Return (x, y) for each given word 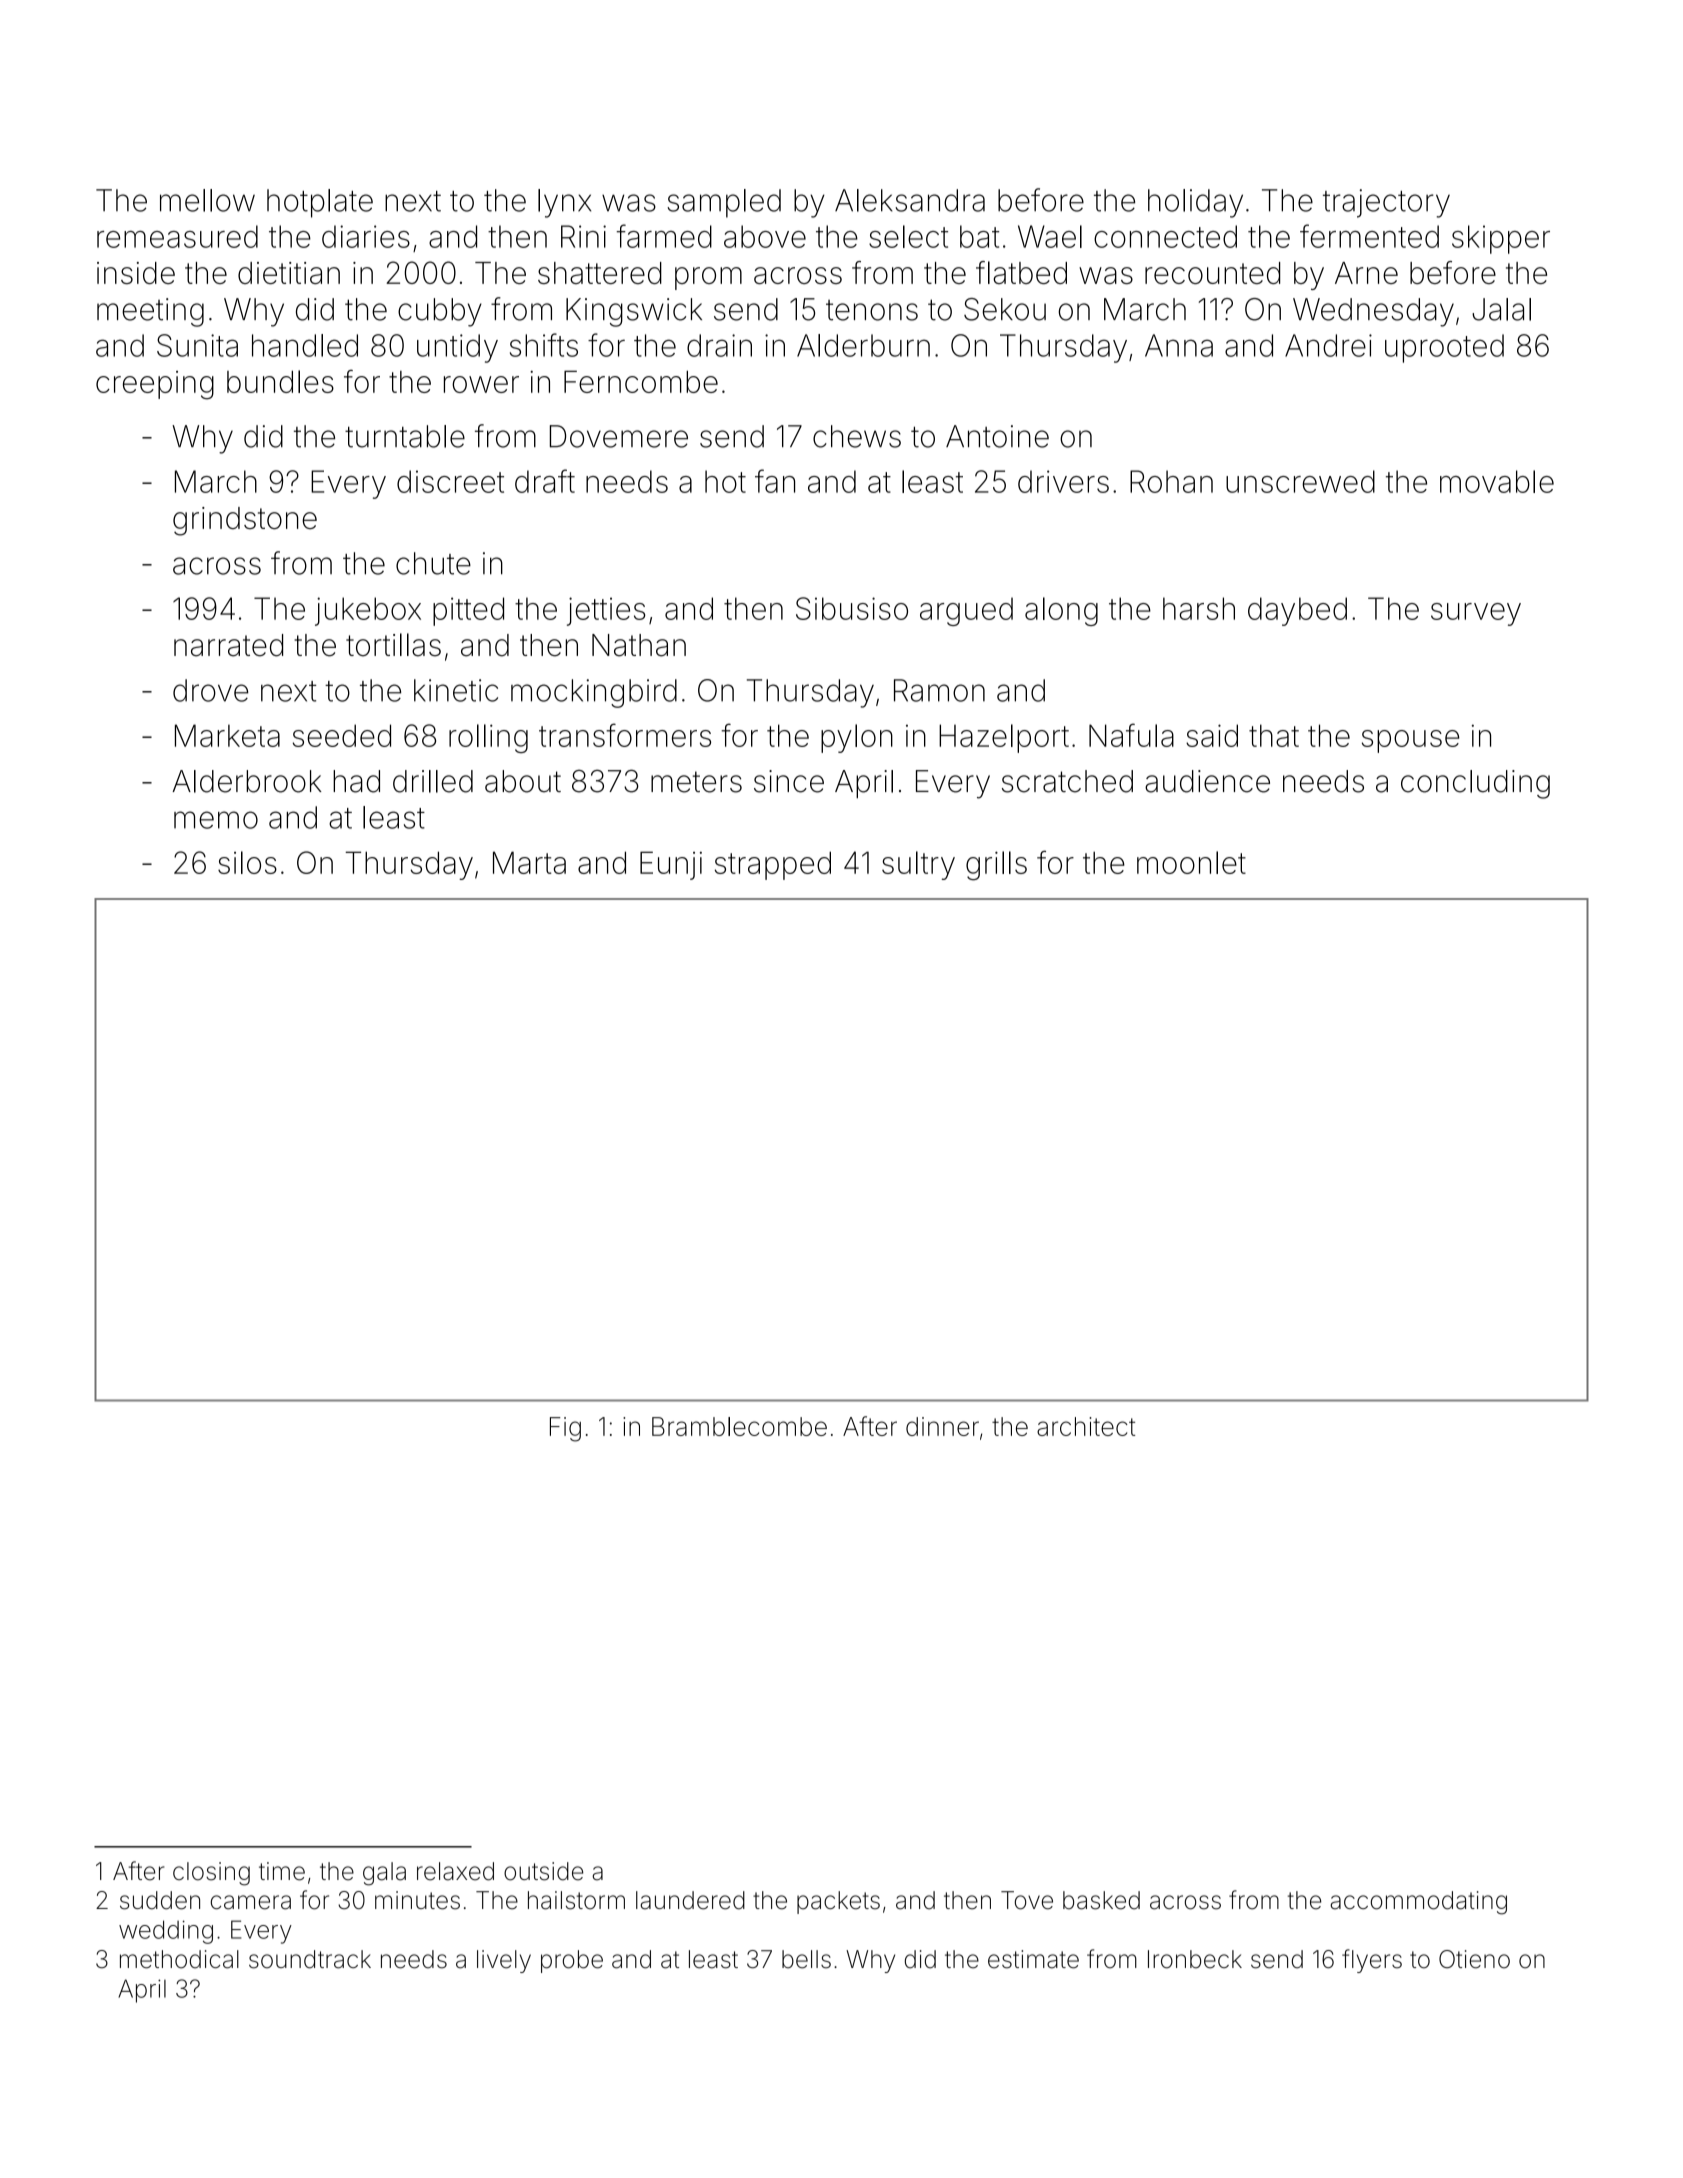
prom (708, 278)
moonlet (1191, 862)
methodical (179, 1959)
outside (543, 1871)
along (1061, 611)
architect (1086, 1426)
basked (1101, 1900)
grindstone (245, 521)
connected (1165, 236)
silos (247, 862)
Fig (565, 1429)
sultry (918, 865)
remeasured (177, 236)
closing (211, 1874)
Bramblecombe (739, 1426)
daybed (1297, 611)
